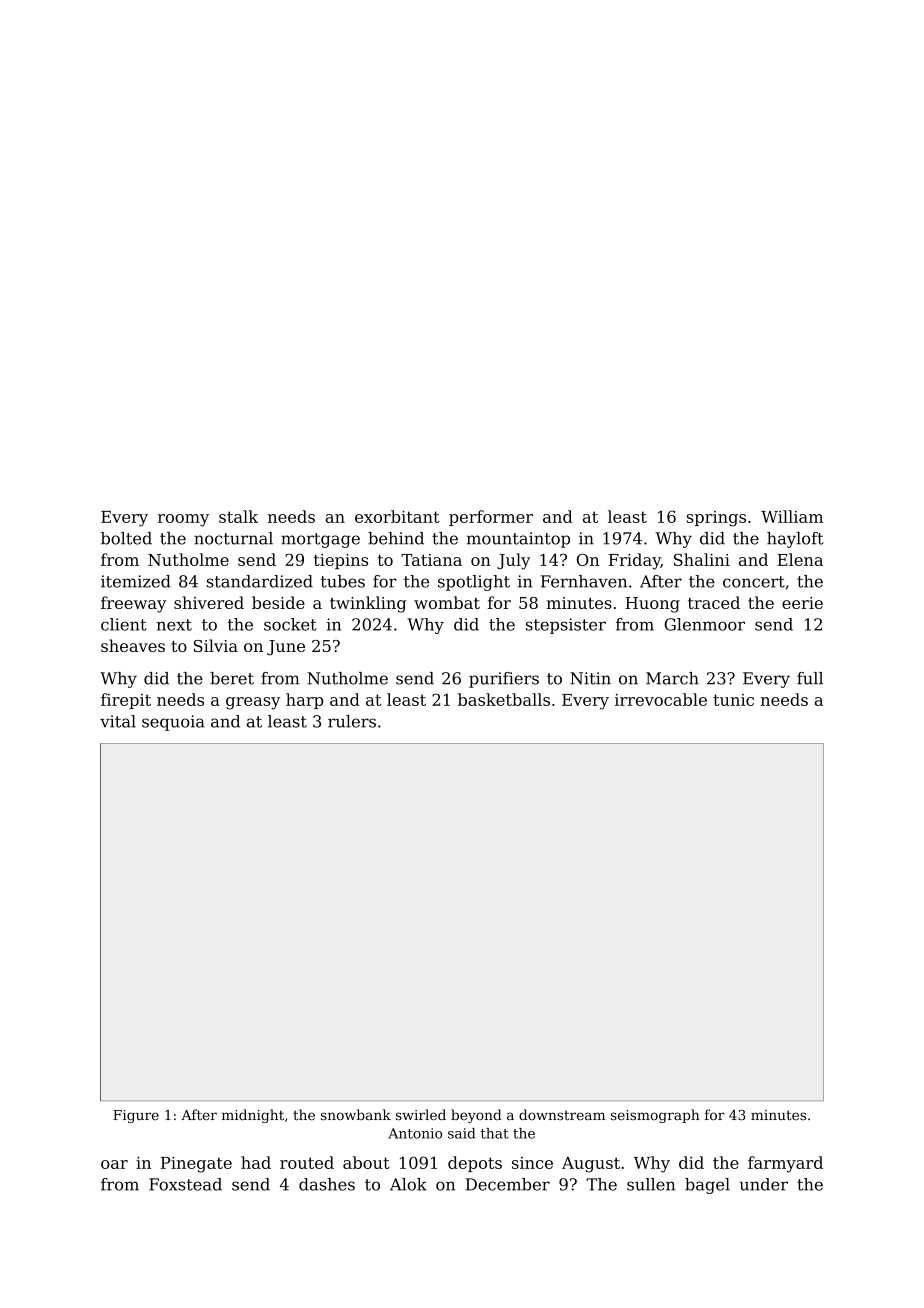 The height and width of the page is (1308, 924). Describe the element at coordinates (114, 1164) in the page. I see `oar` at that location.
